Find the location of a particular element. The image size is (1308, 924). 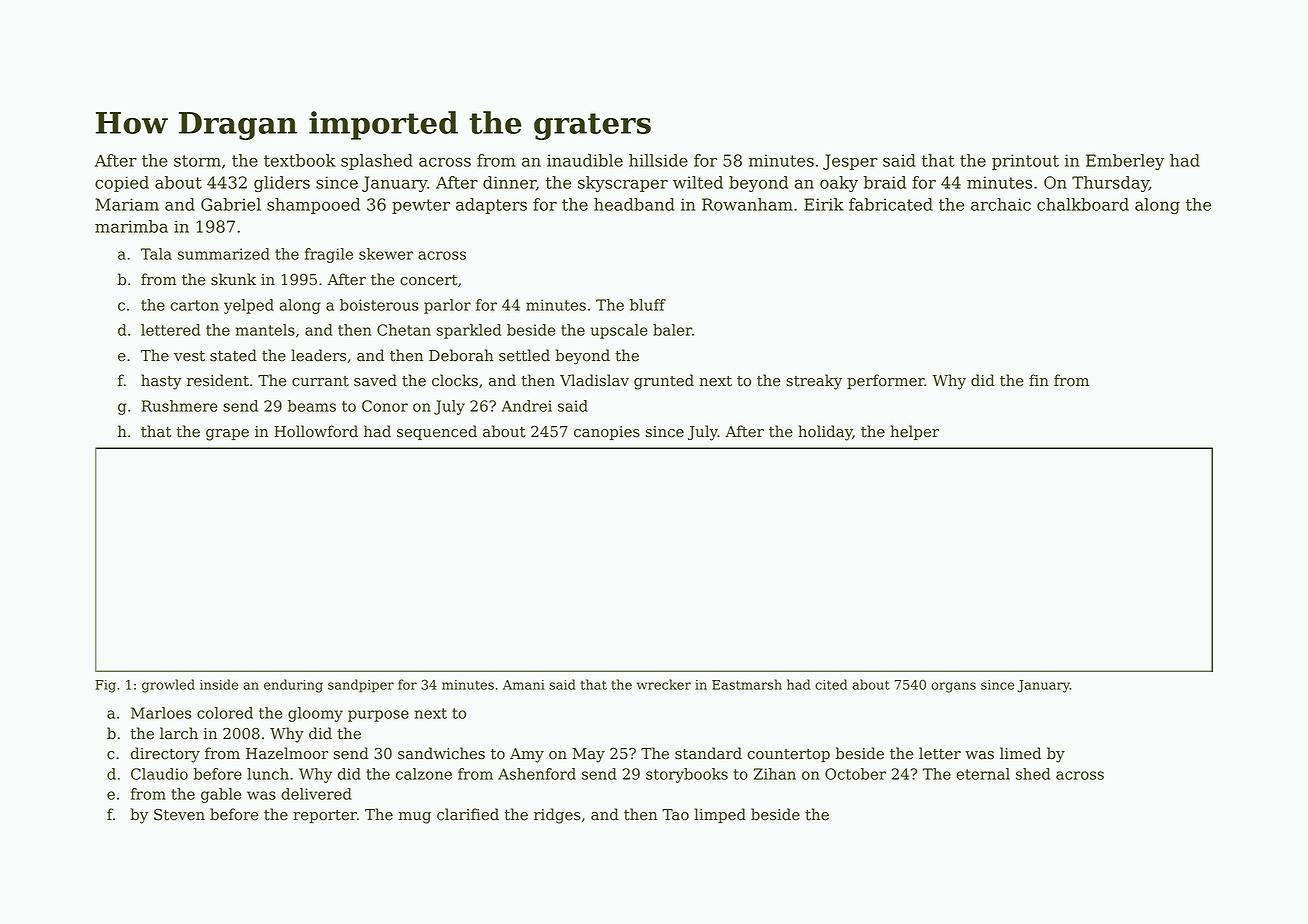

performer is located at coordinates (886, 381).
